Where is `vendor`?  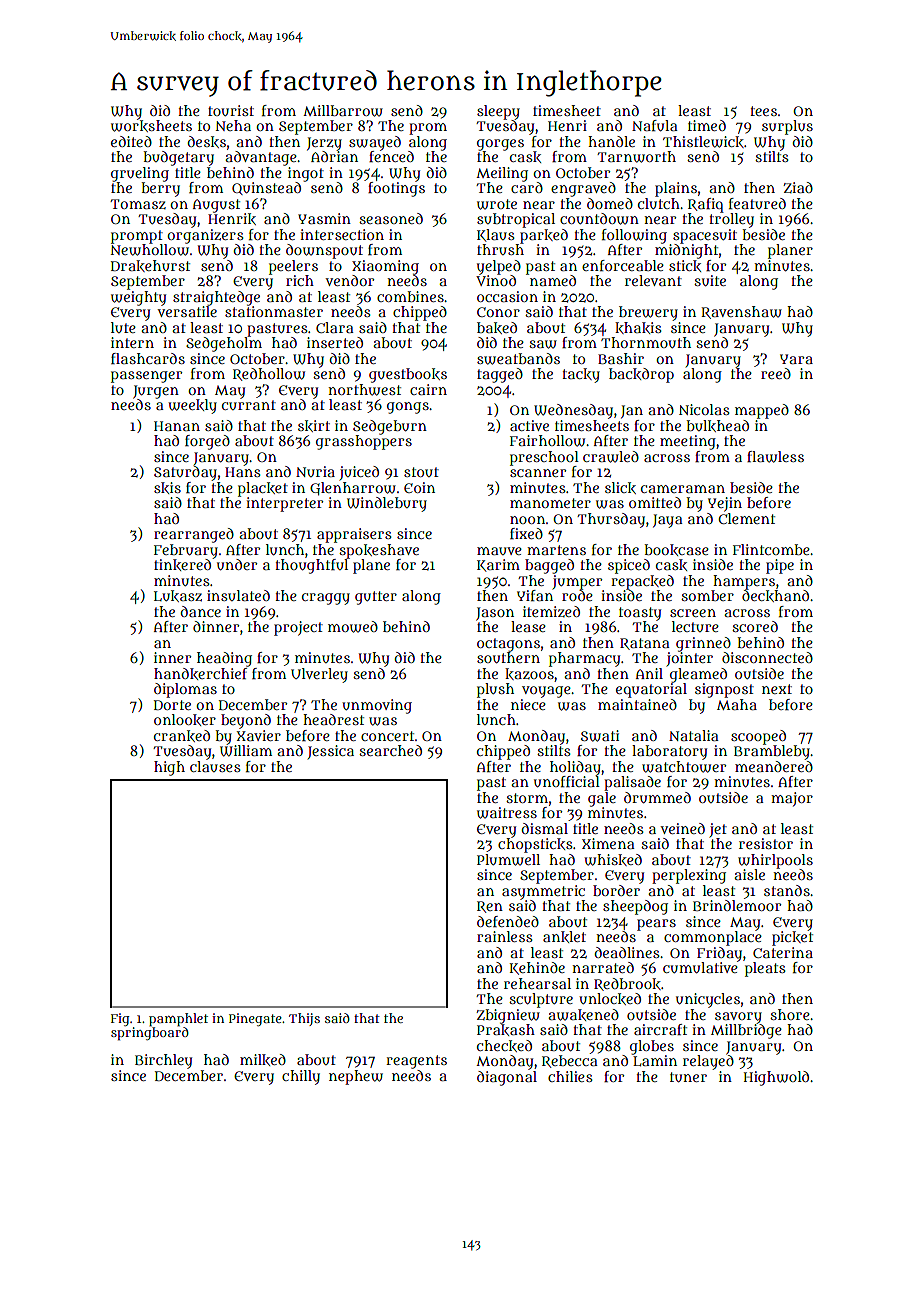 vendor is located at coordinates (349, 280).
